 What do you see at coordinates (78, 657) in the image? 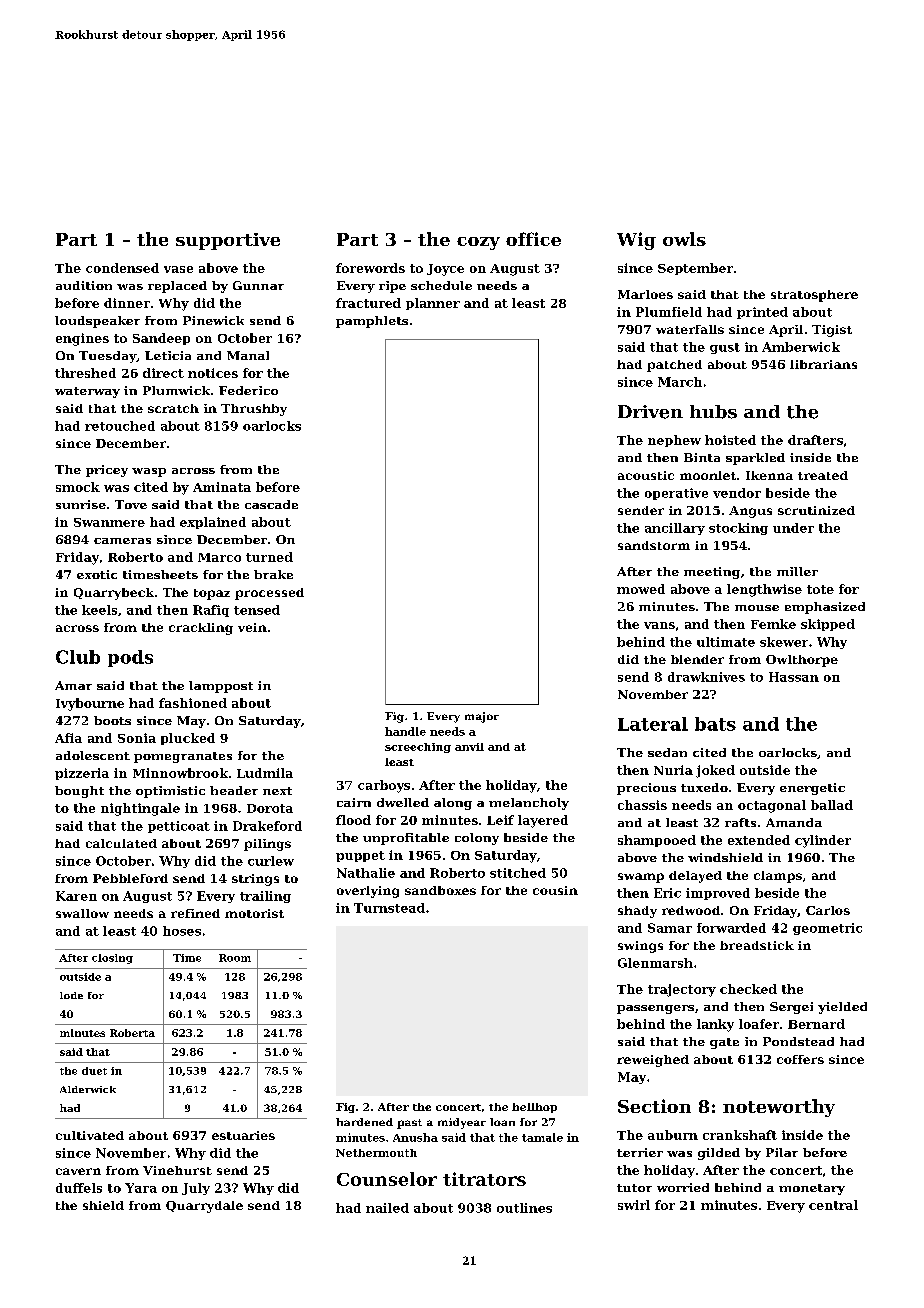
I see `Club` at bounding box center [78, 657].
